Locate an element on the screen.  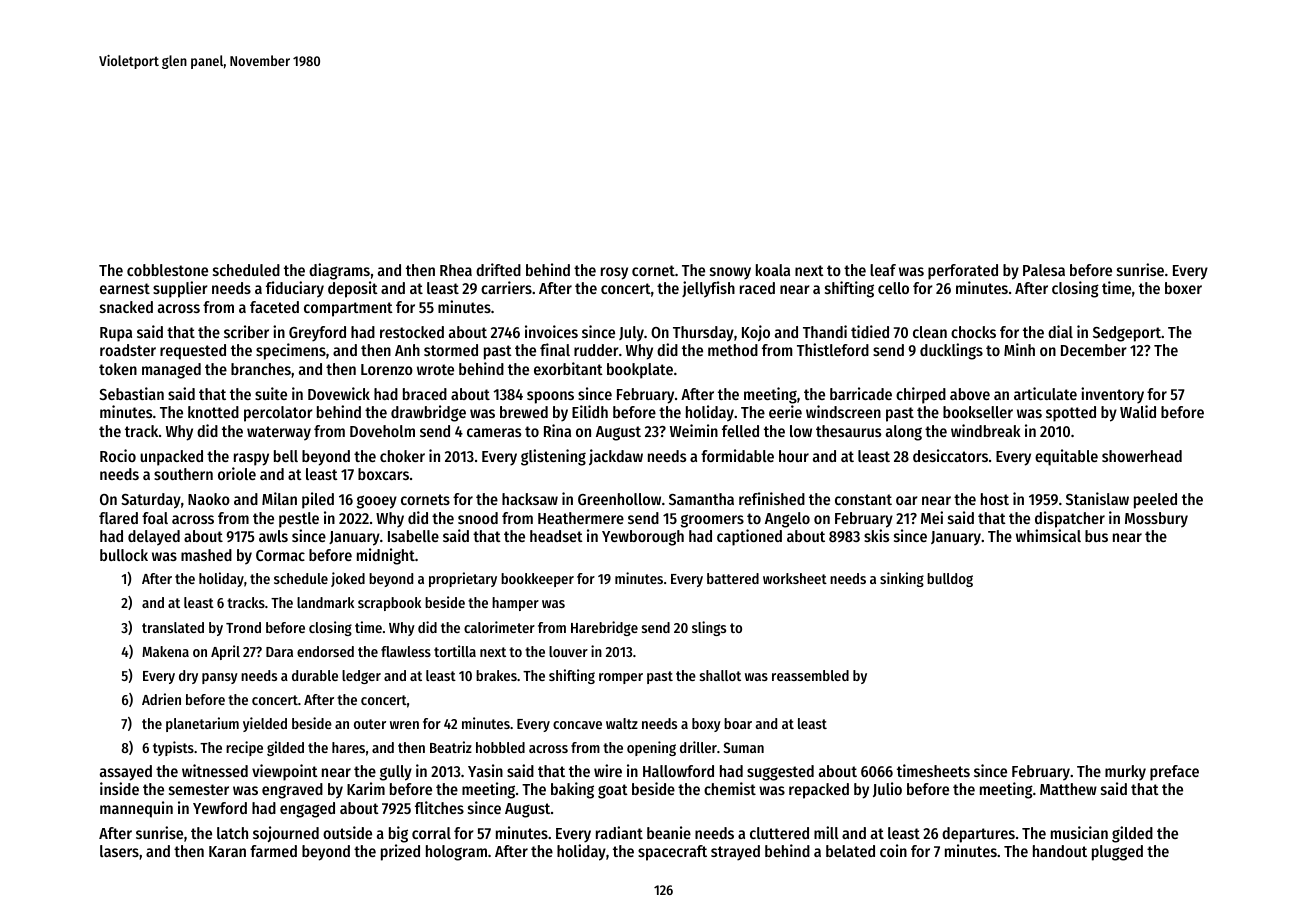
managed is located at coordinates (171, 371).
